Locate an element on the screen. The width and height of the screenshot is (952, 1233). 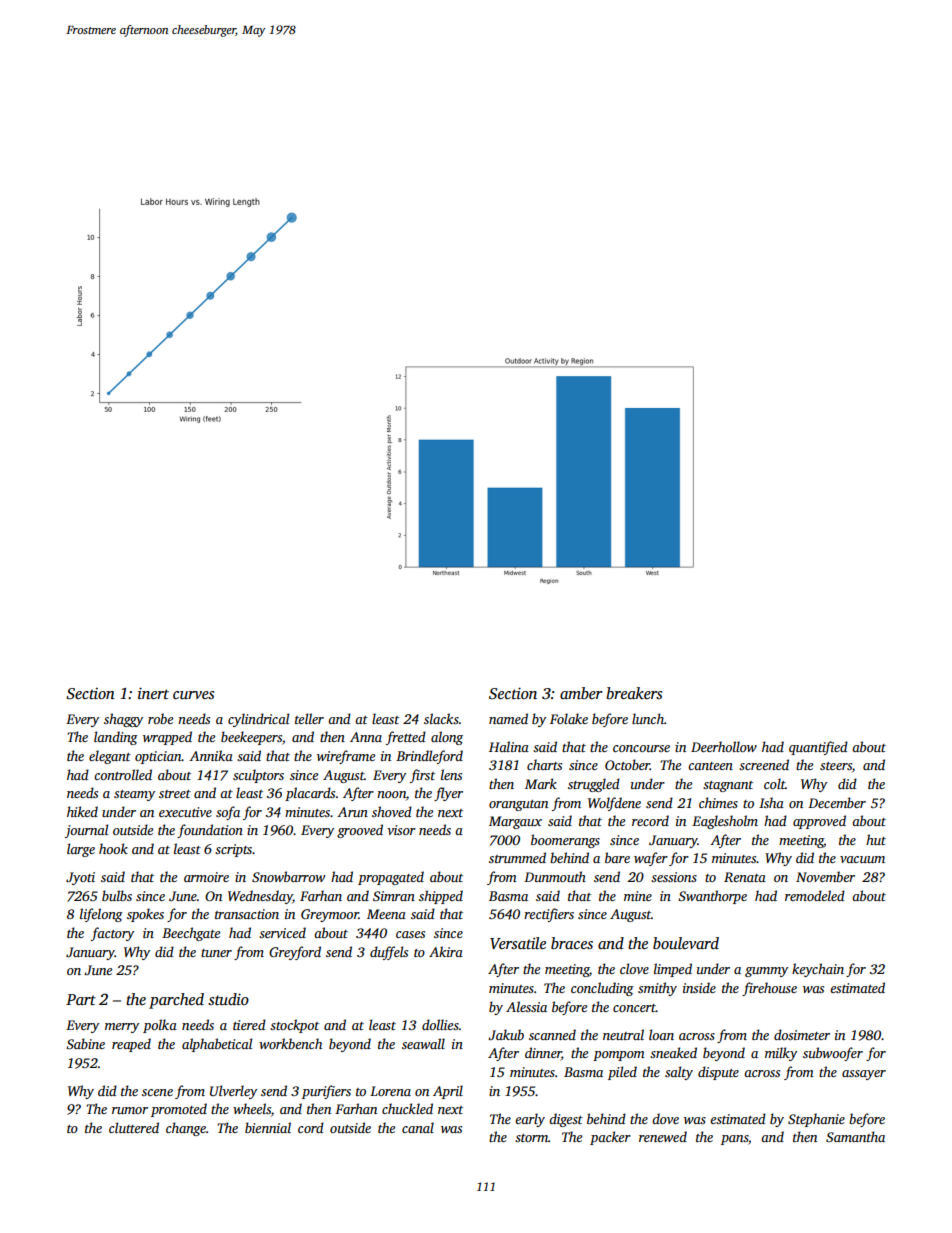
dosimeter is located at coordinates (802, 1034).
